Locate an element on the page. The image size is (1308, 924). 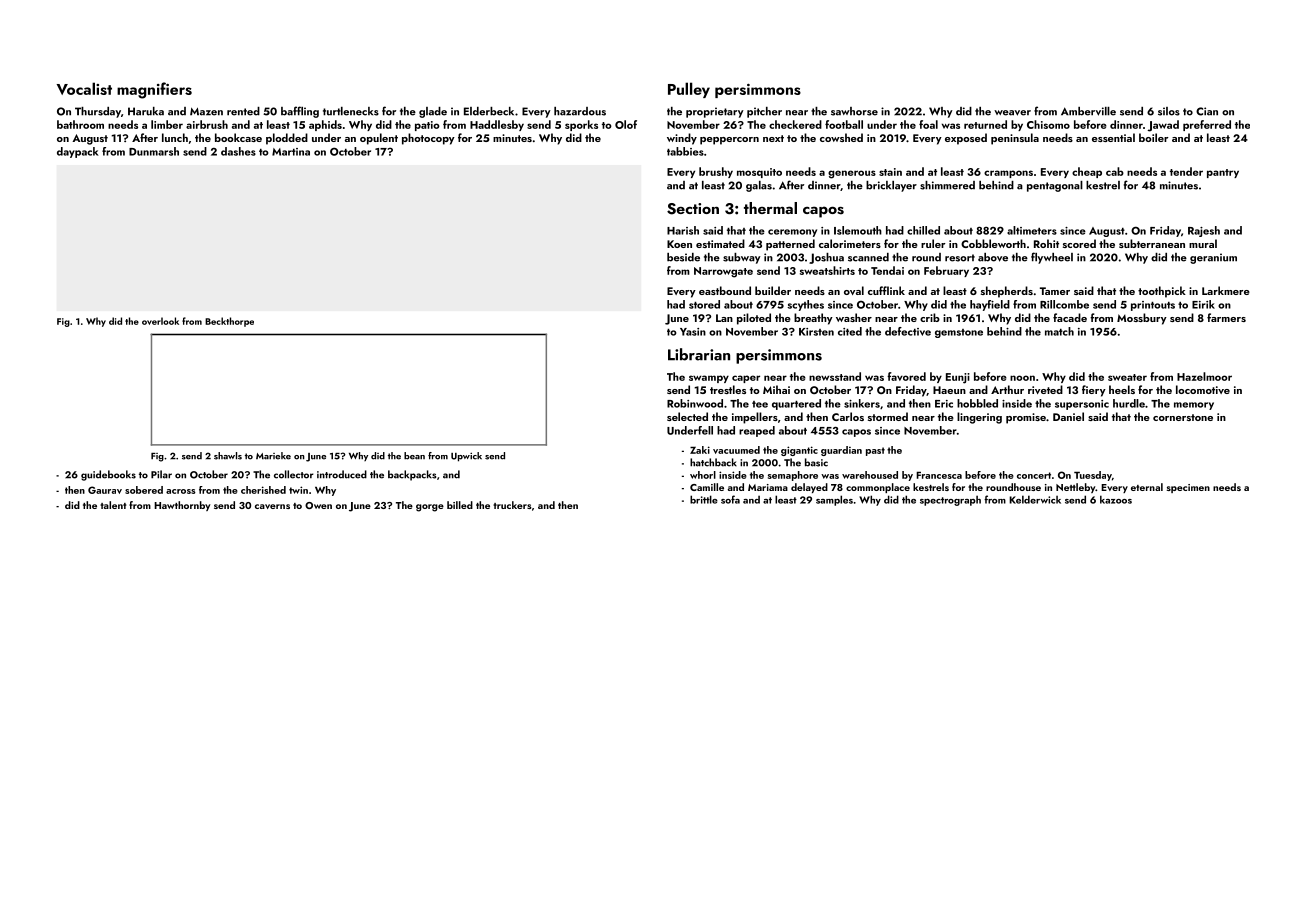
Pulley is located at coordinates (689, 90).
